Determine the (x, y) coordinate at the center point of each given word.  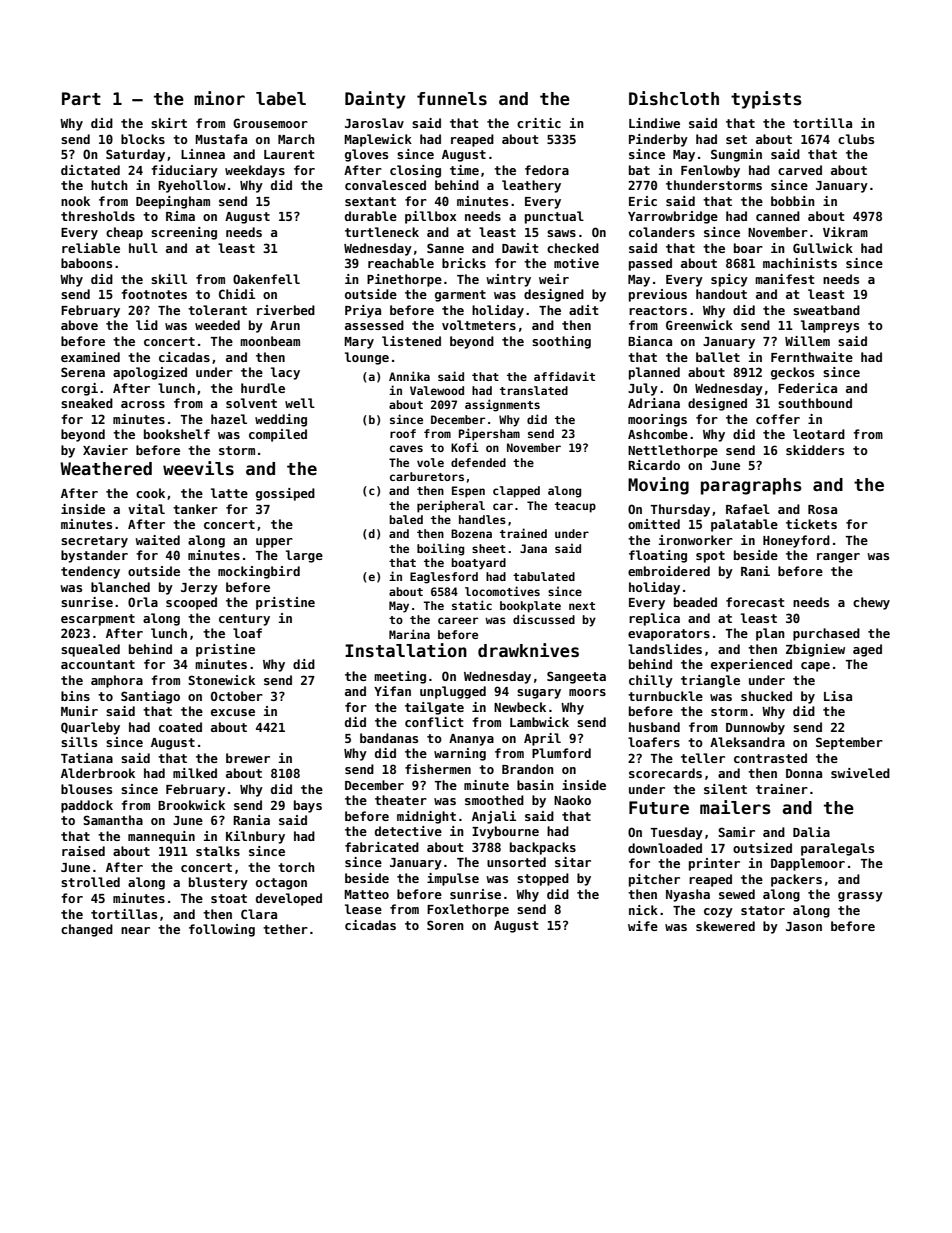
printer (714, 864)
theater (401, 800)
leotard (819, 434)
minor (219, 98)
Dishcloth (674, 98)
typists (766, 100)
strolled (90, 882)
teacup (575, 507)
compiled (278, 435)
